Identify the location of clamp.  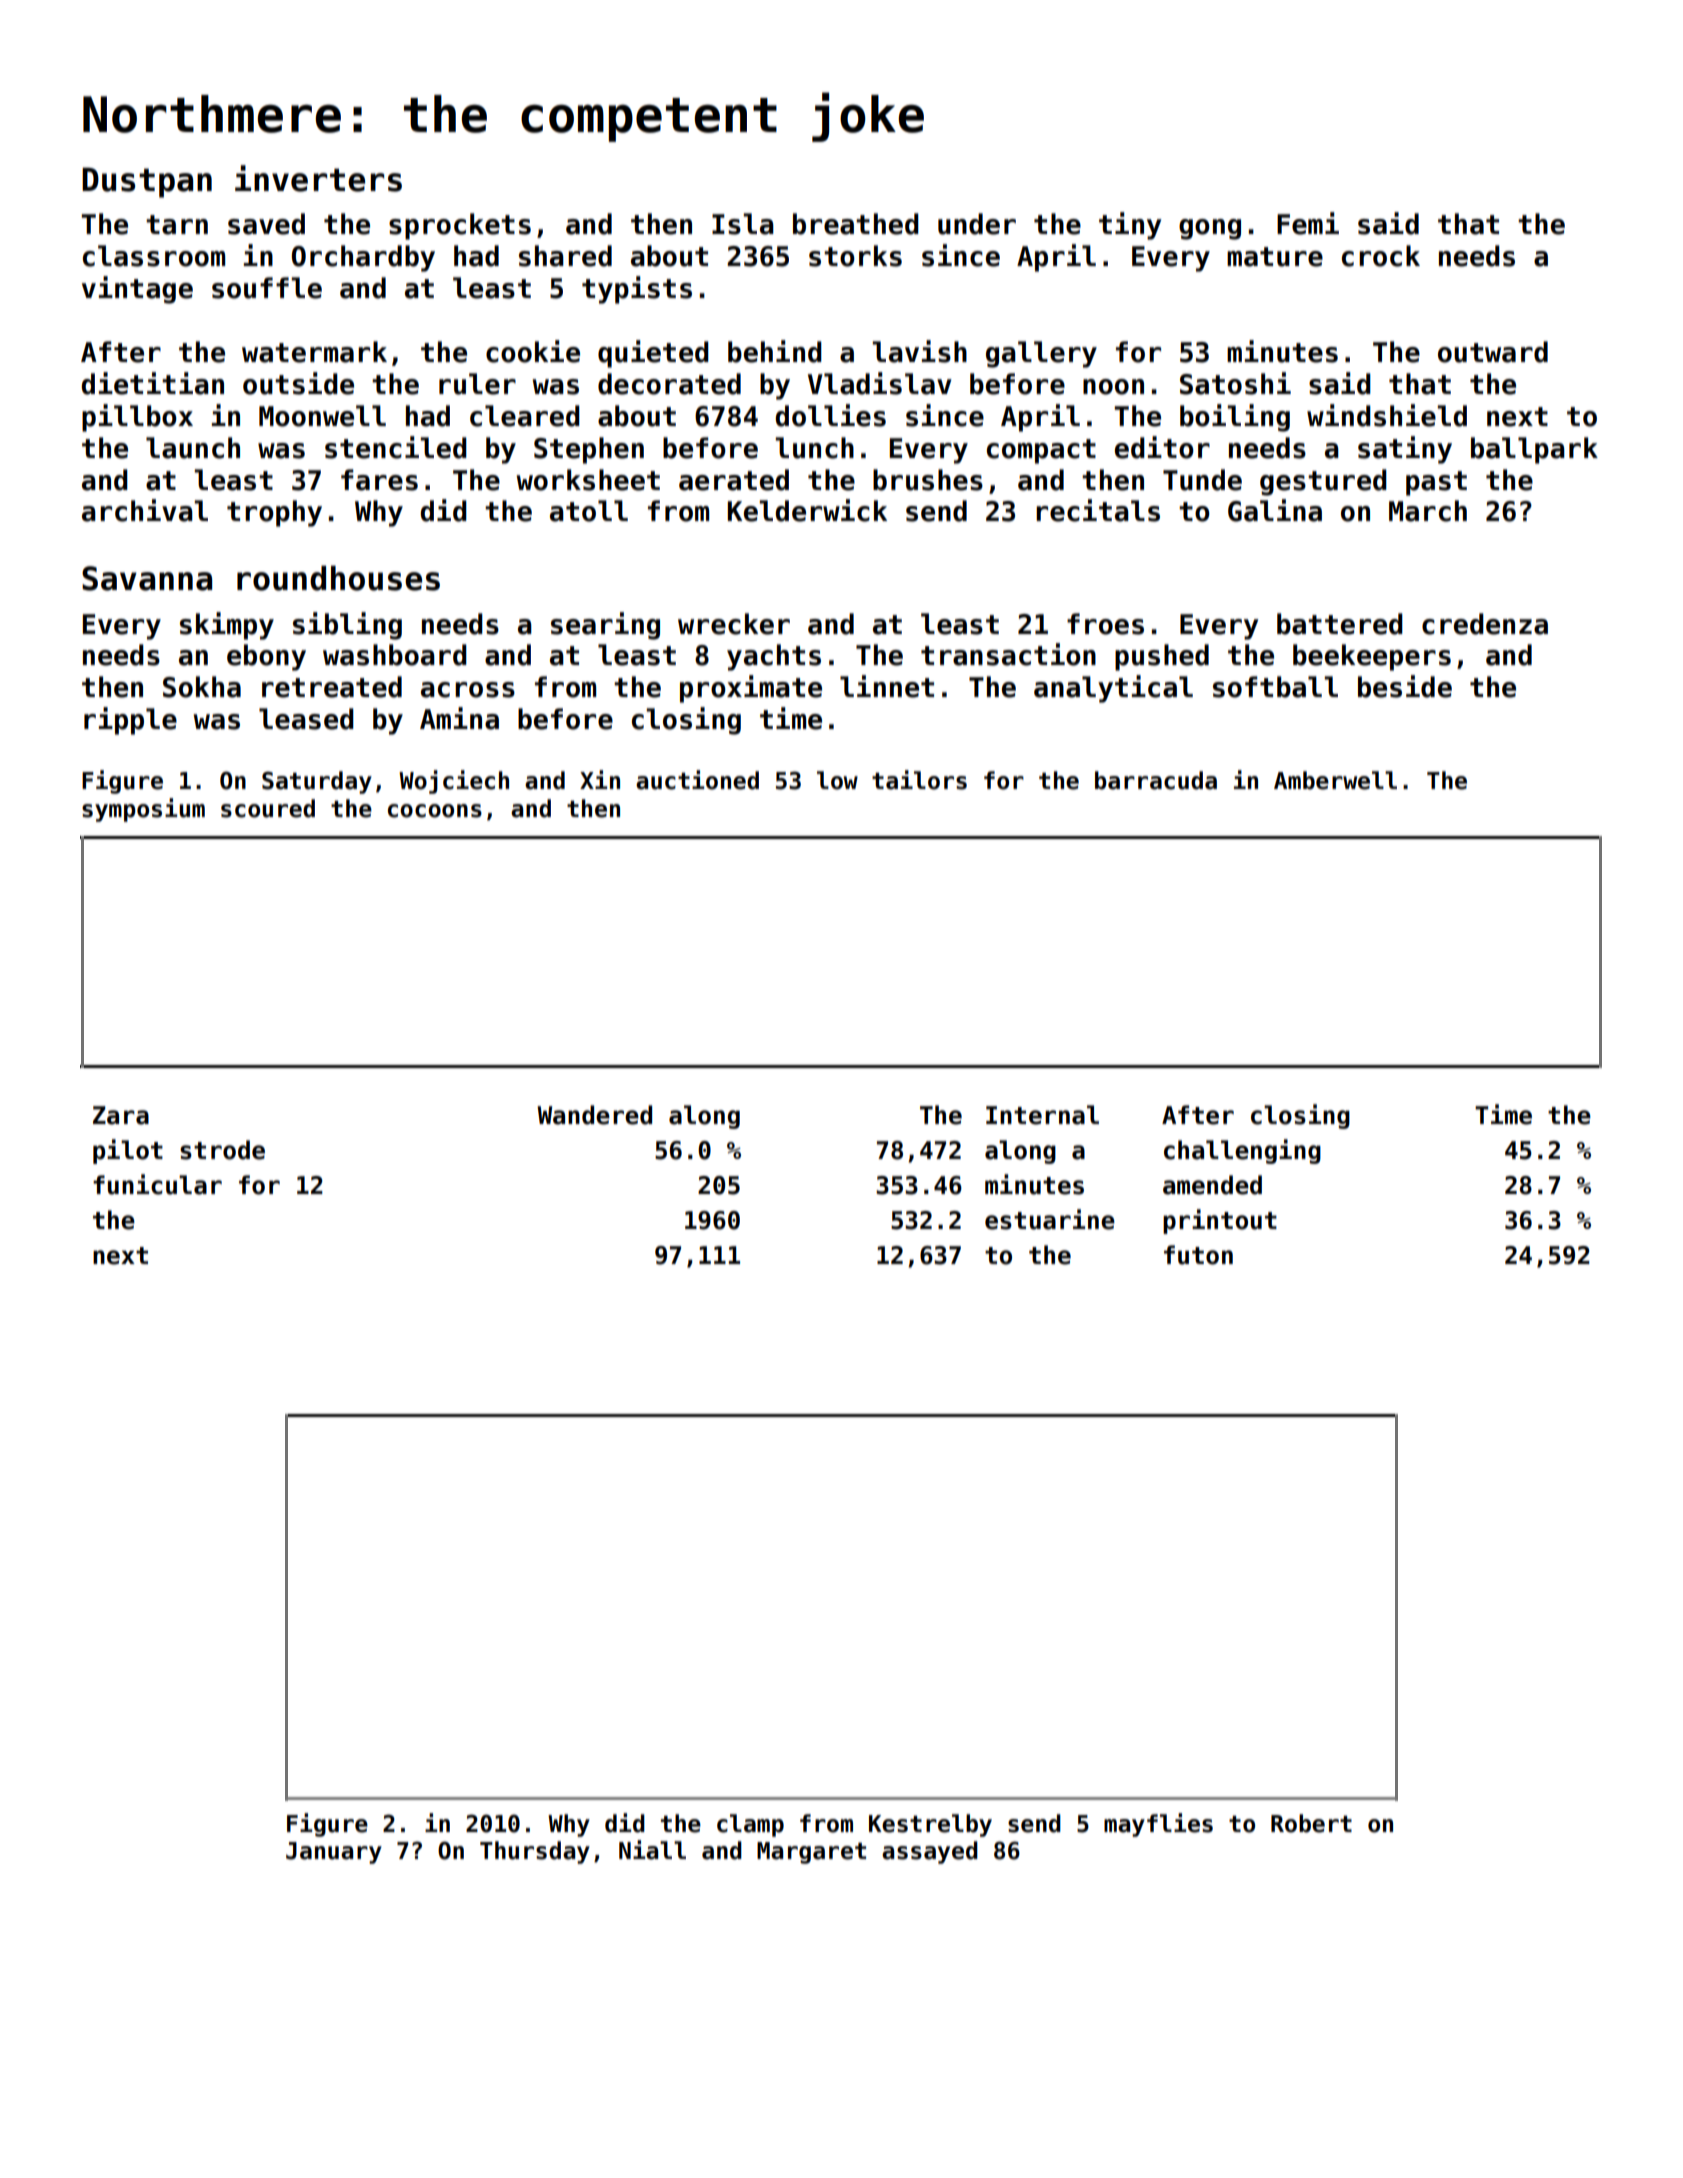
(750, 1825).
